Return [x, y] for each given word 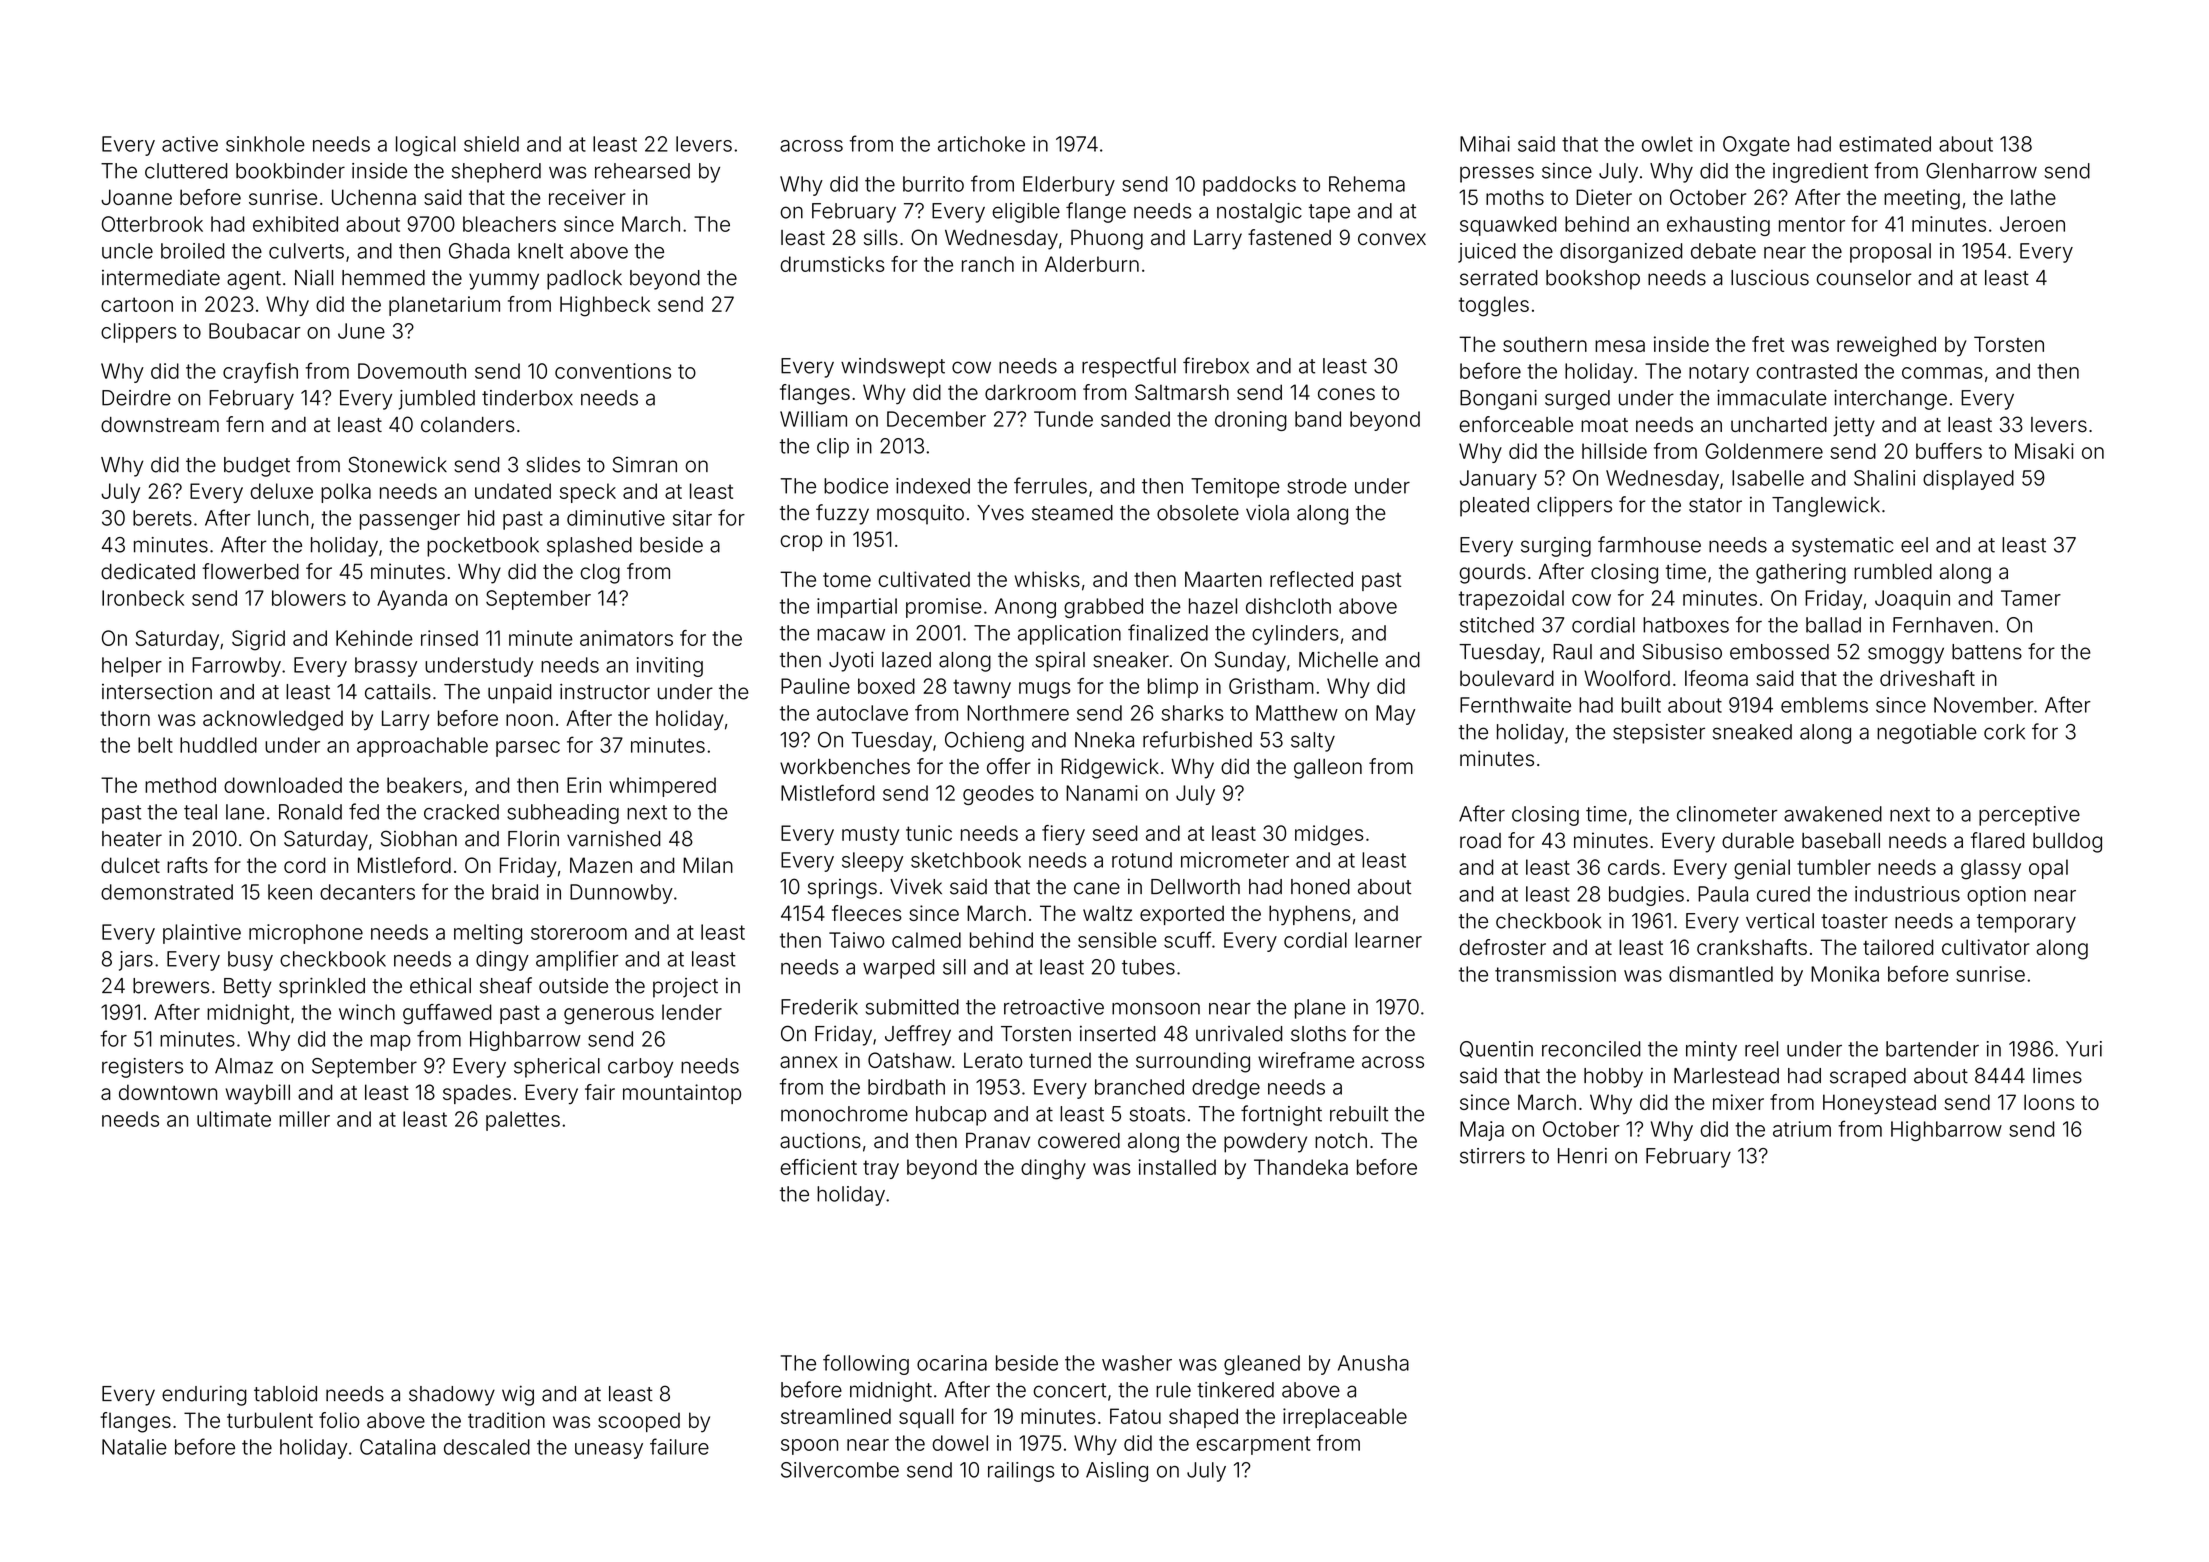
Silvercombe [840, 1470]
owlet [1667, 144]
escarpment [1254, 1445]
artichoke [981, 144]
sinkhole [265, 144]
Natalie [134, 1447]
